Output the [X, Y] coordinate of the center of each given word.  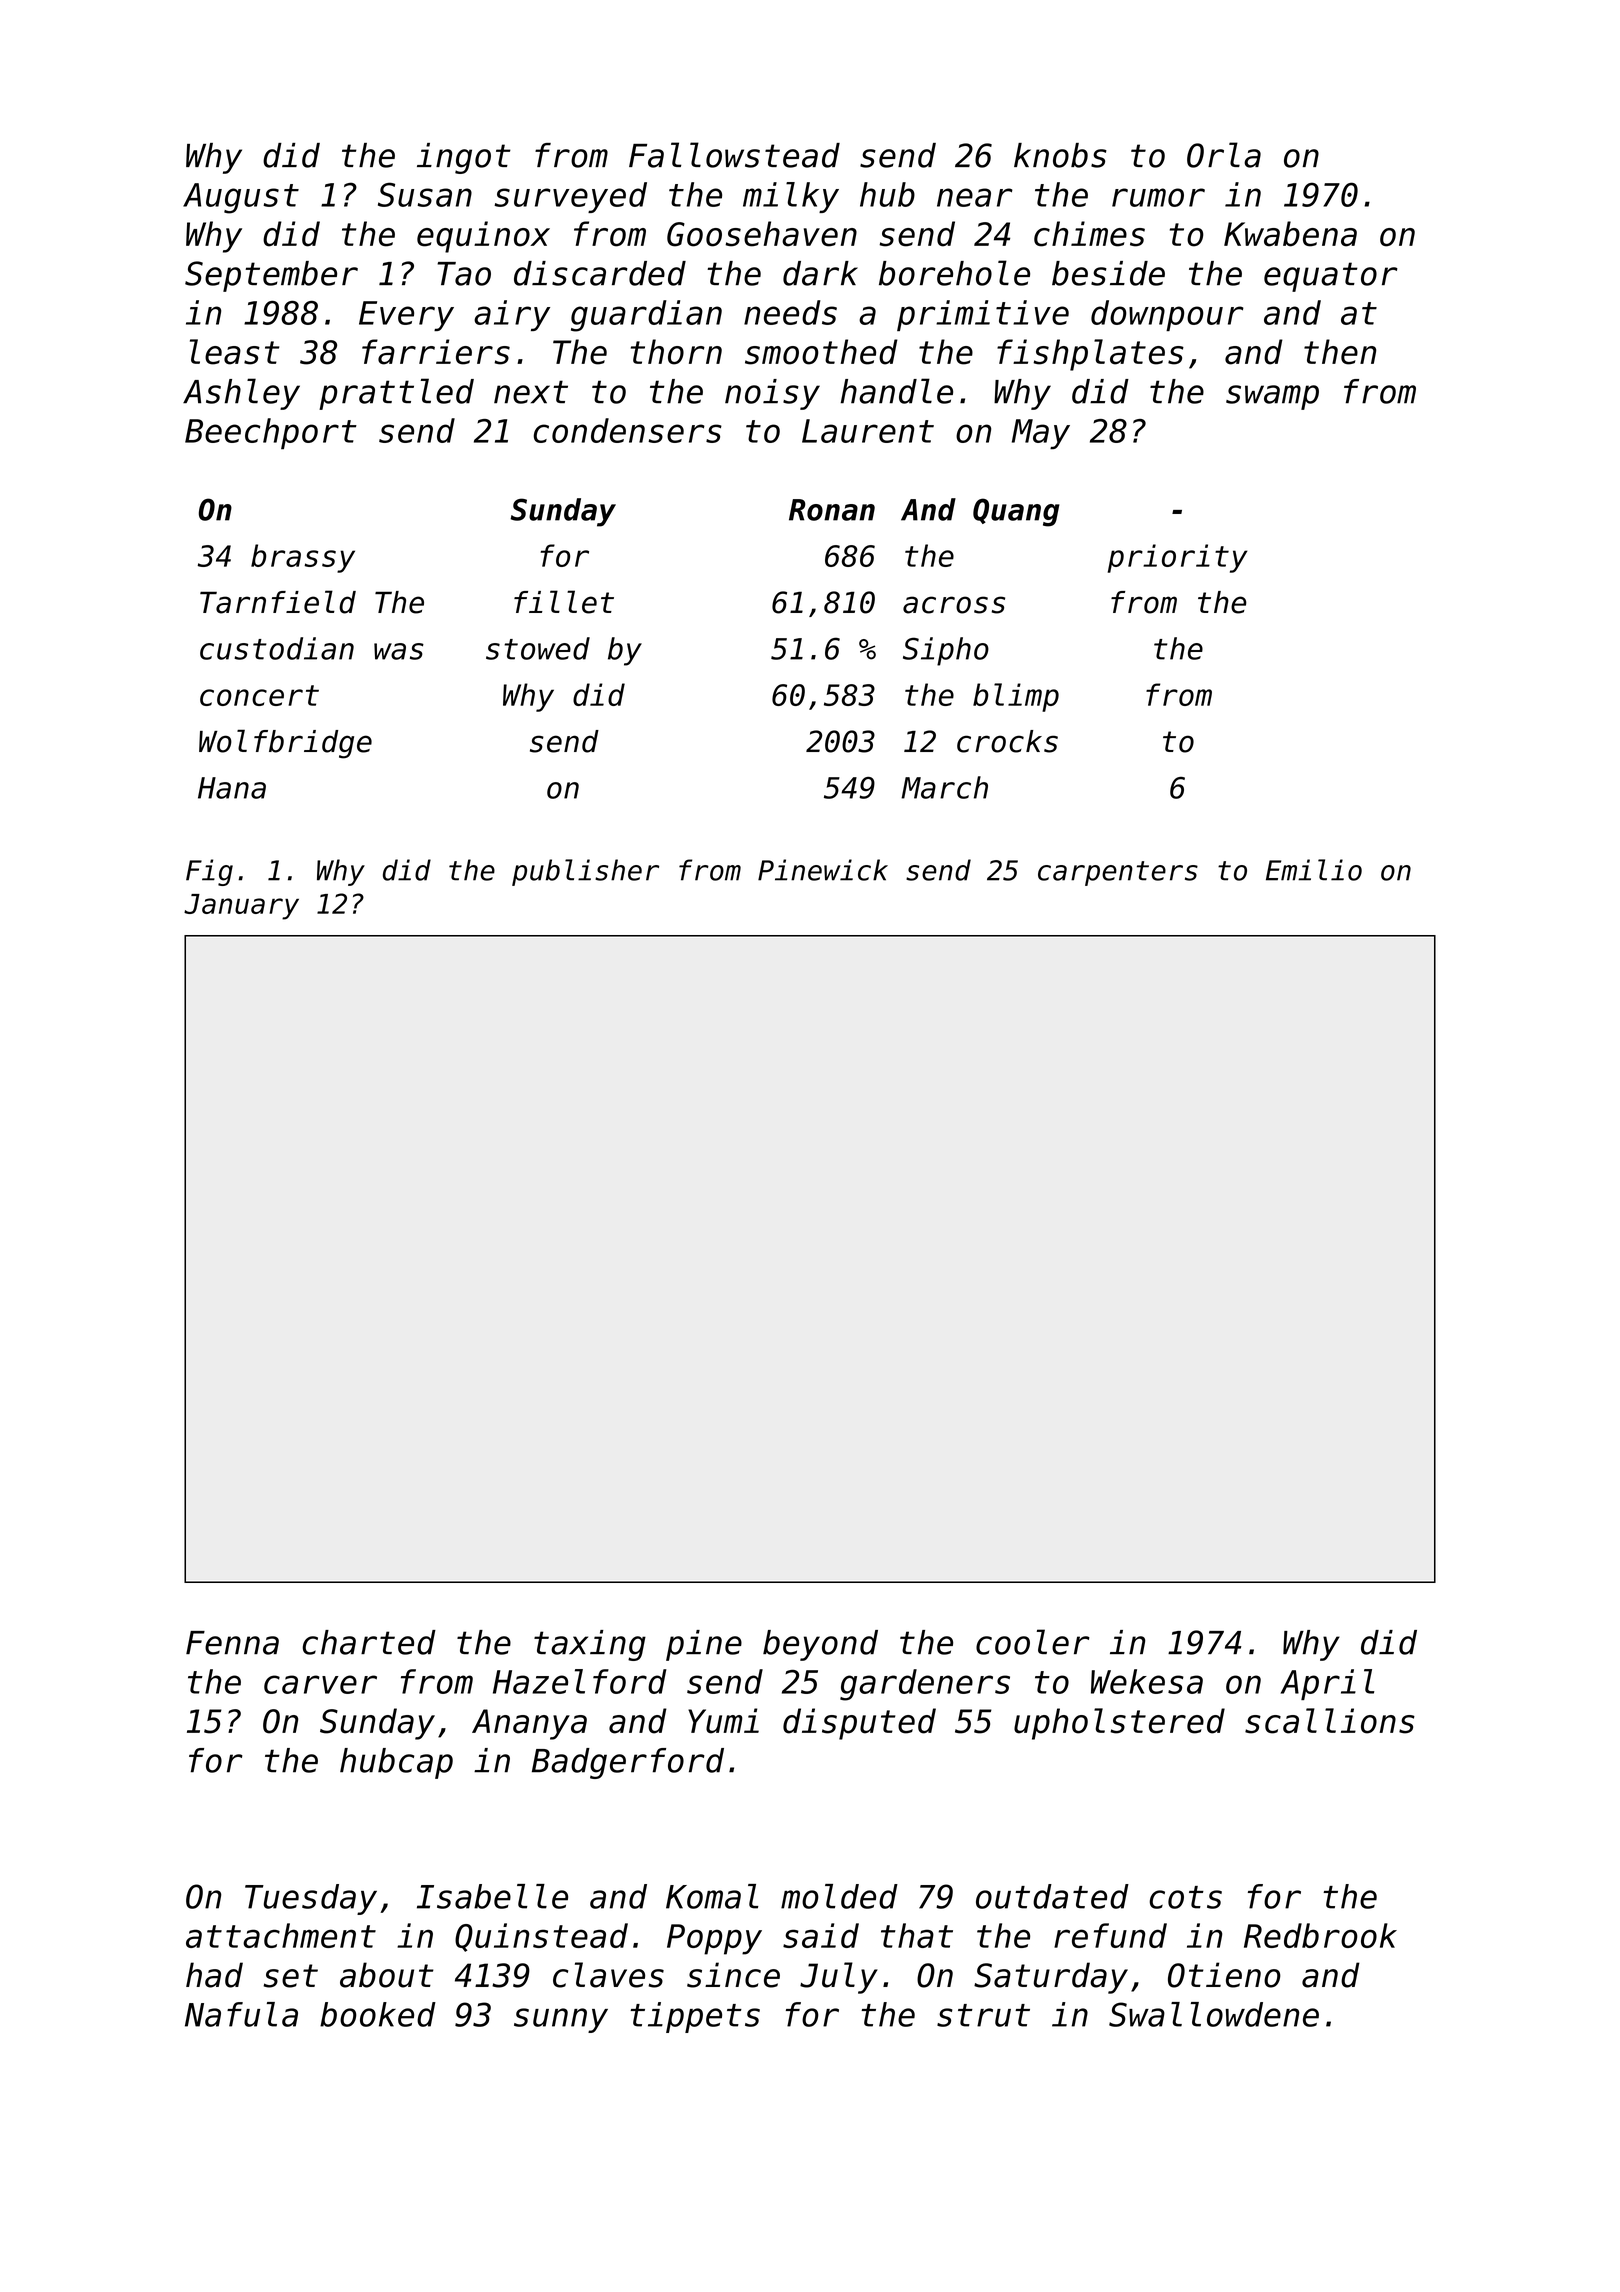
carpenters [1118, 873]
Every [406, 316]
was [399, 651]
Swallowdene [1214, 2014]
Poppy [714, 1939]
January [241, 907]
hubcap [396, 1763]
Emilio [1314, 870]
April [1327, 1684]
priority [1178, 558]
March [944, 787]
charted [369, 1642]
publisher [585, 872]
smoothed [821, 352]
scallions [1330, 1721]
